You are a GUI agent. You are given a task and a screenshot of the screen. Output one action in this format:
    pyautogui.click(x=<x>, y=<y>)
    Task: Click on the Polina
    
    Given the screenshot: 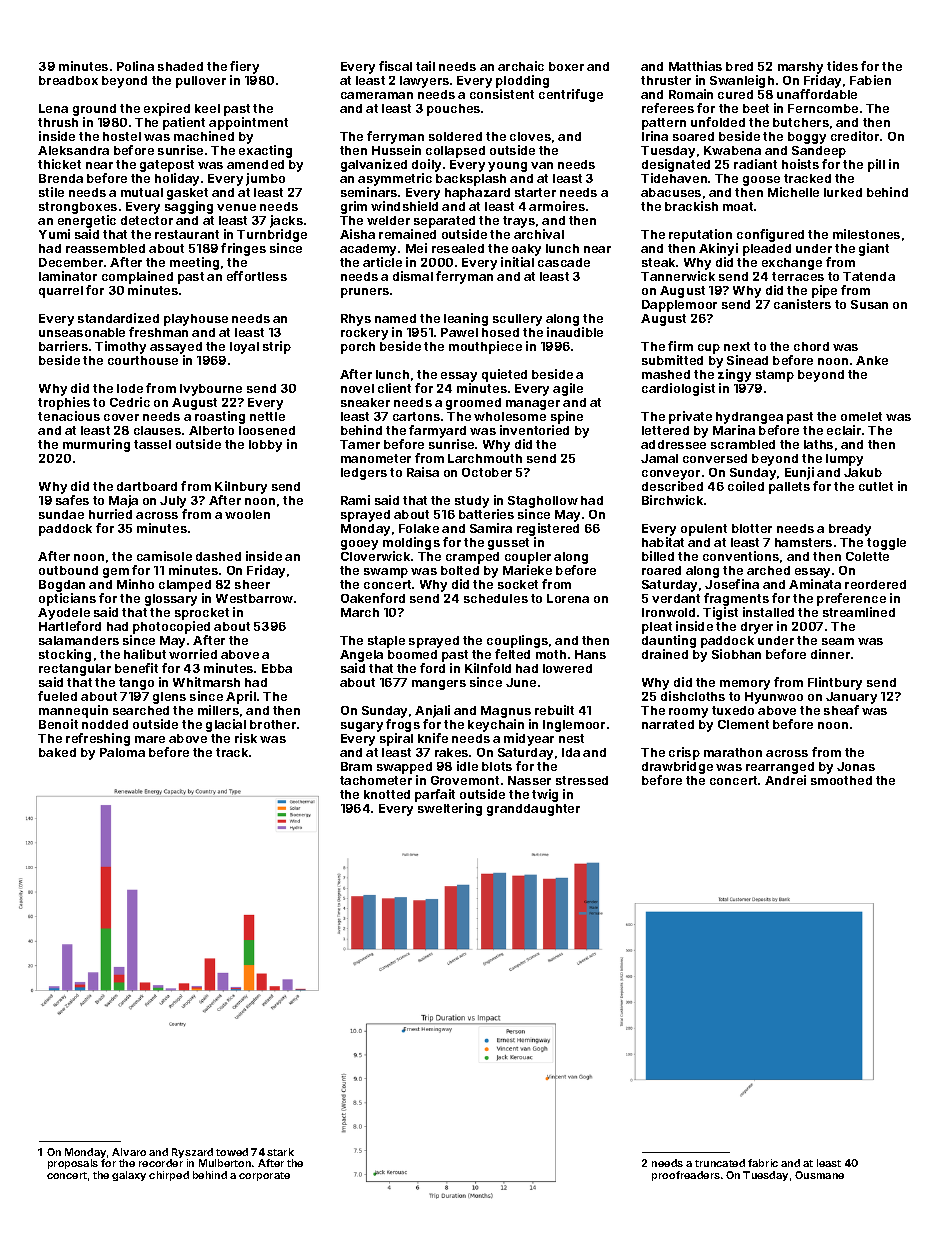 What is the action you would take?
    pyautogui.click(x=135, y=66)
